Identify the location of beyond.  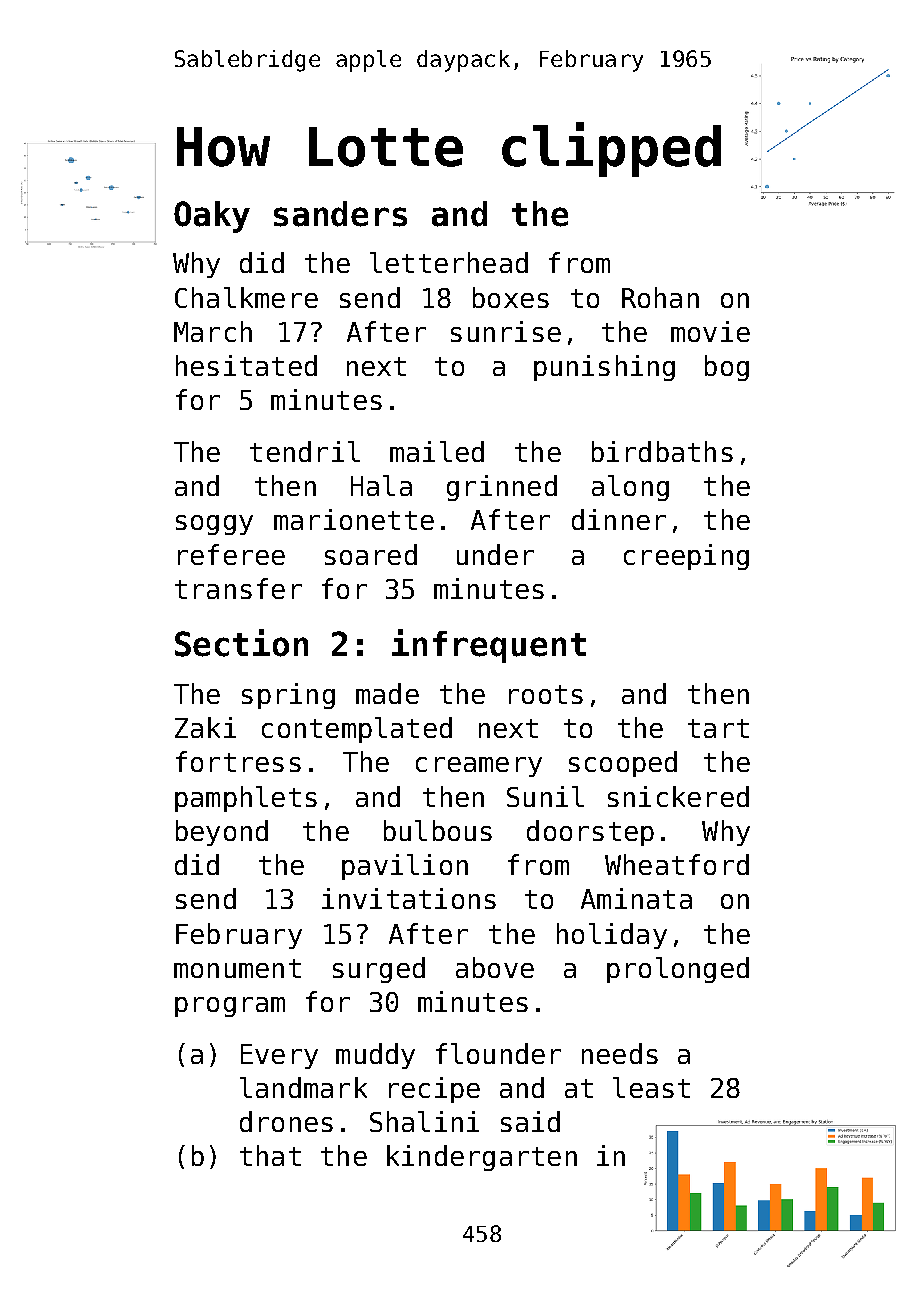
(222, 833).
